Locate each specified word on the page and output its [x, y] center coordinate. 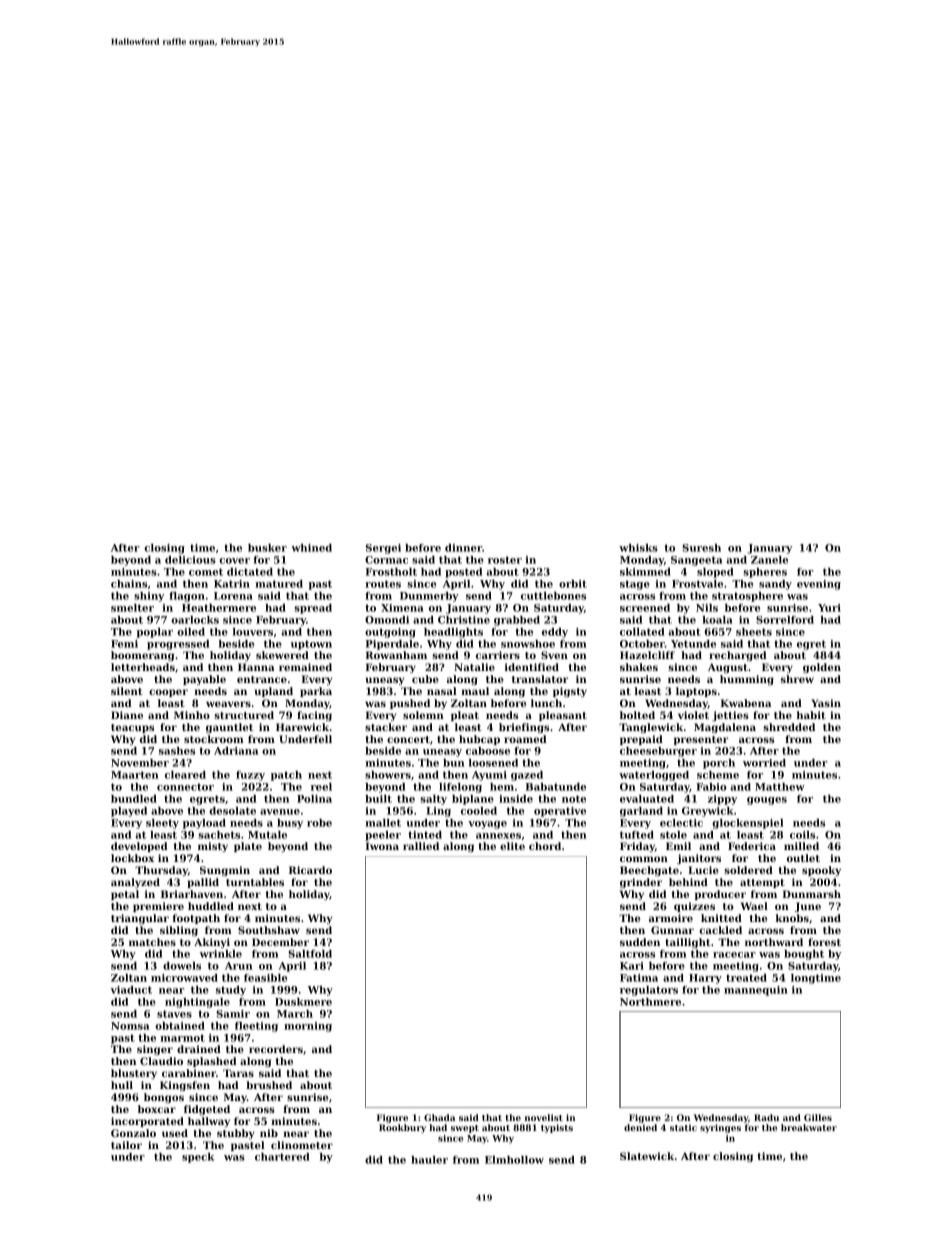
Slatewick [647, 1156]
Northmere [650, 1002]
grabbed [517, 621]
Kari [632, 966]
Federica [752, 846]
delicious [190, 560]
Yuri [829, 608]
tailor [126, 1145]
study [231, 991]
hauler [429, 1160]
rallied [421, 846]
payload [204, 824]
